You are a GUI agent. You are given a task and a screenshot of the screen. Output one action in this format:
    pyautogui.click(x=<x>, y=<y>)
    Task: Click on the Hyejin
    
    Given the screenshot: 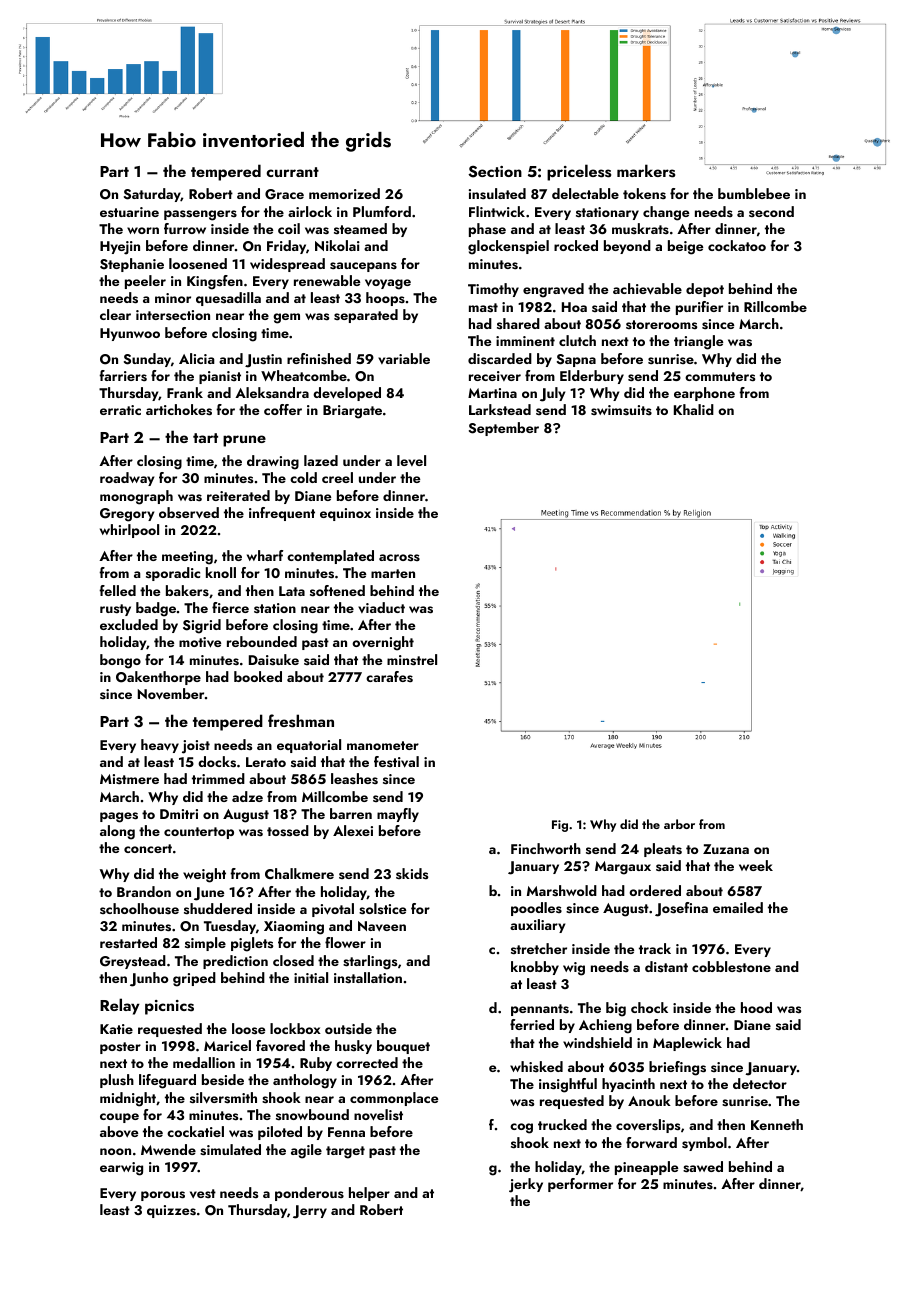 What is the action you would take?
    pyautogui.click(x=120, y=248)
